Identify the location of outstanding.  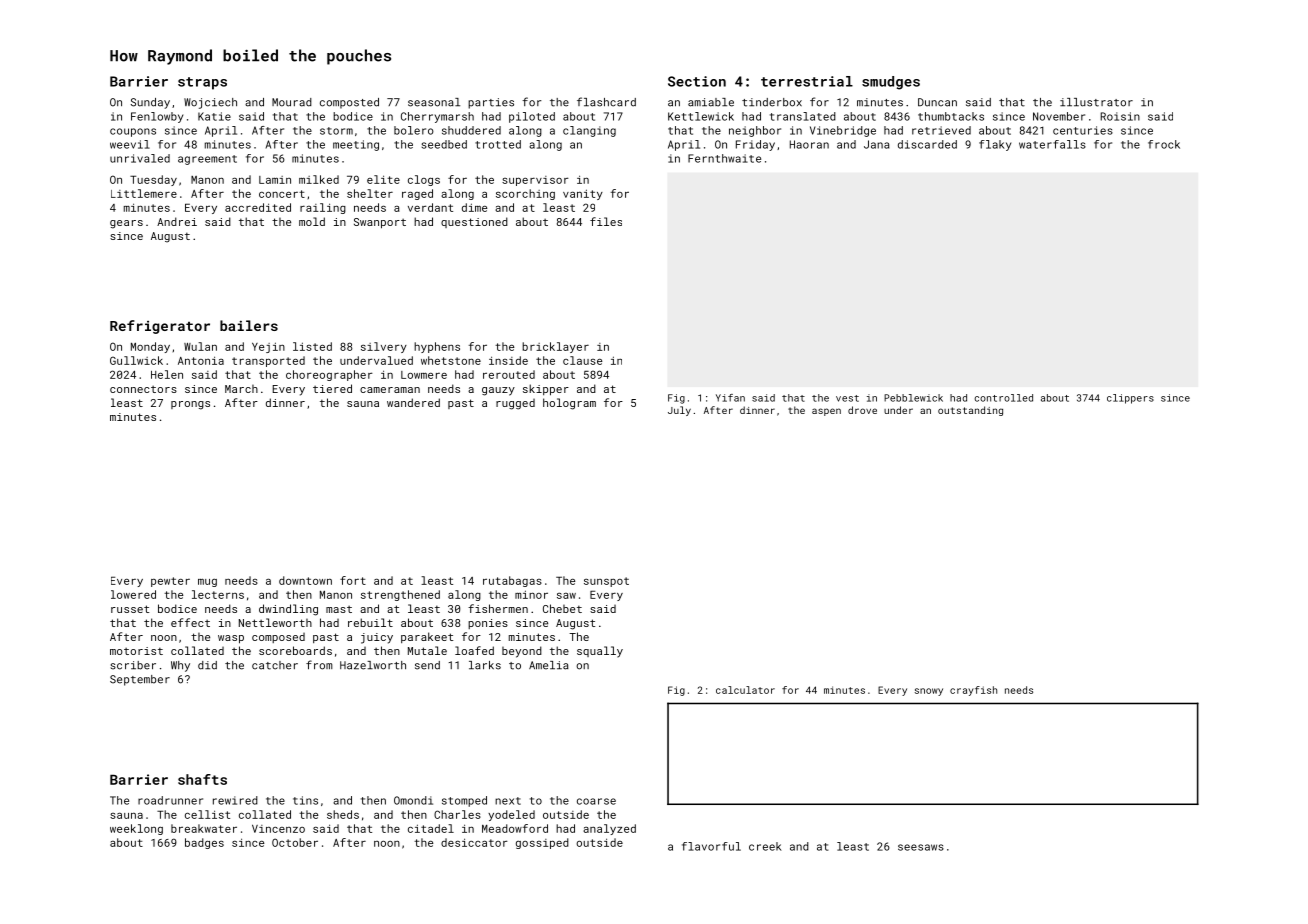
(970, 411).
